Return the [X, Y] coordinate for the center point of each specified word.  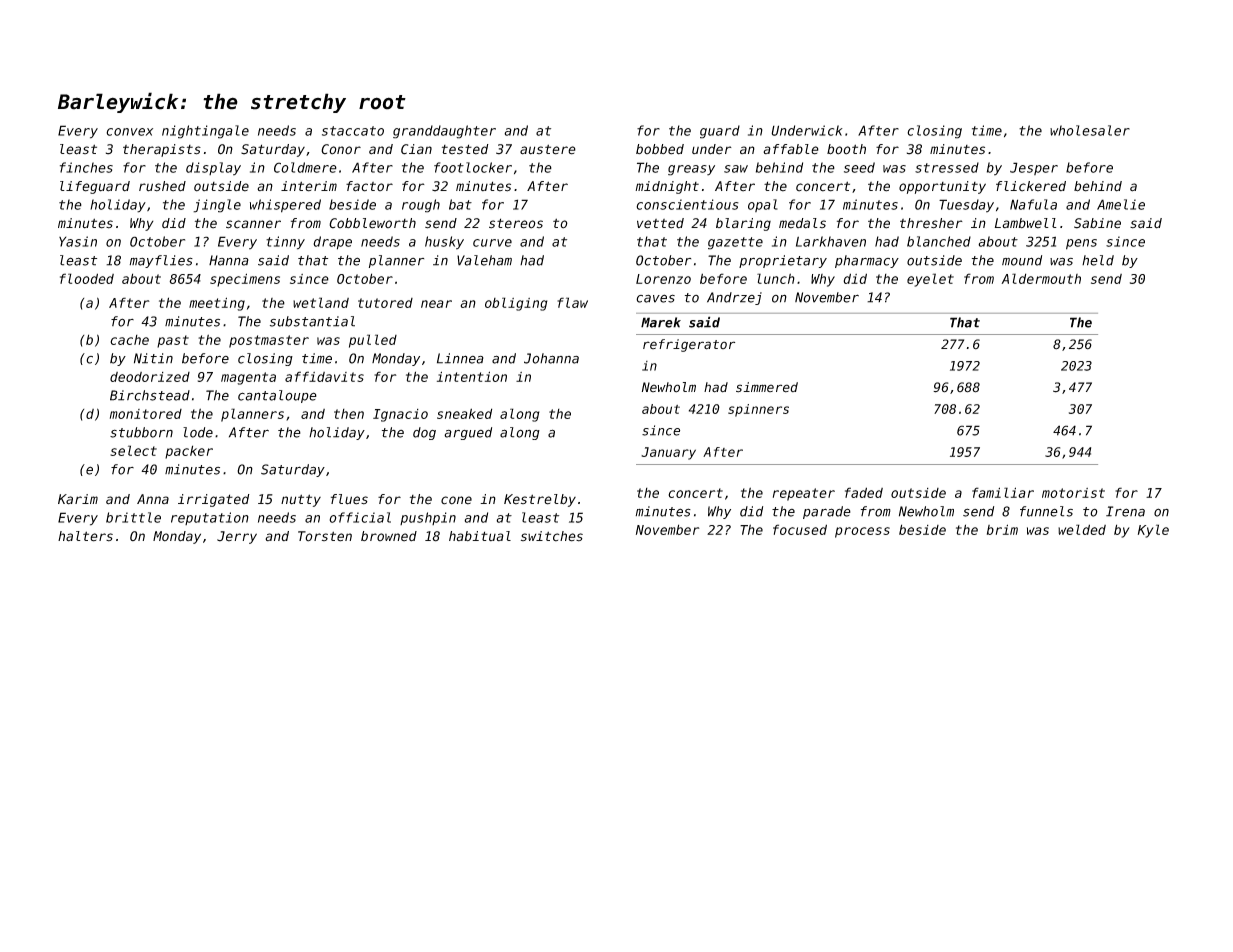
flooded [87, 278]
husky [444, 243]
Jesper [1034, 168]
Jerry [237, 537]
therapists [162, 150]
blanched [939, 241]
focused [800, 529]
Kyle [1153, 531]
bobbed [660, 149]
